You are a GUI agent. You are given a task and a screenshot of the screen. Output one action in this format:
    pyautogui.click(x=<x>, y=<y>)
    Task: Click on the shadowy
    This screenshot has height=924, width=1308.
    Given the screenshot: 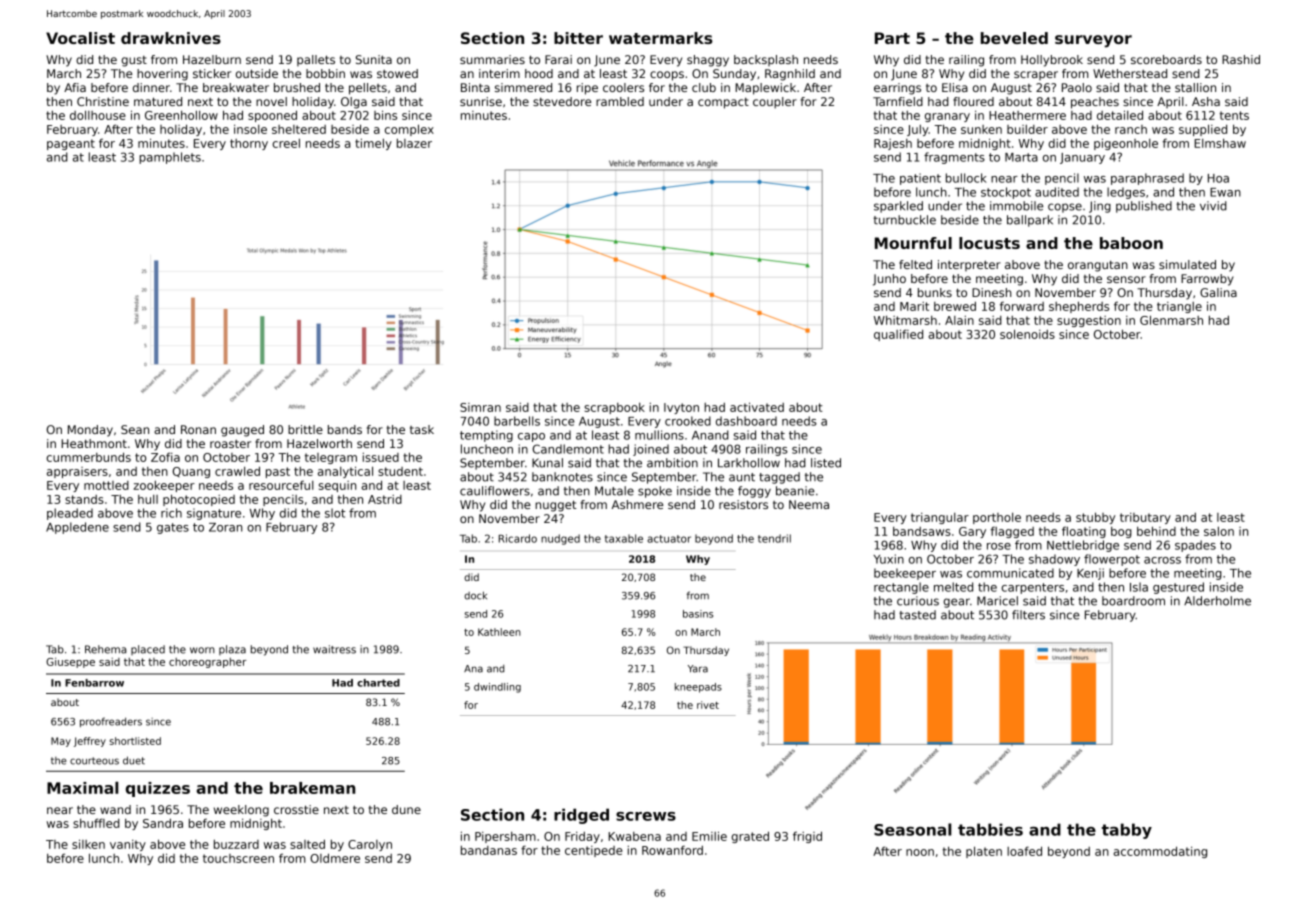 What is the action you would take?
    pyautogui.click(x=1054, y=560)
